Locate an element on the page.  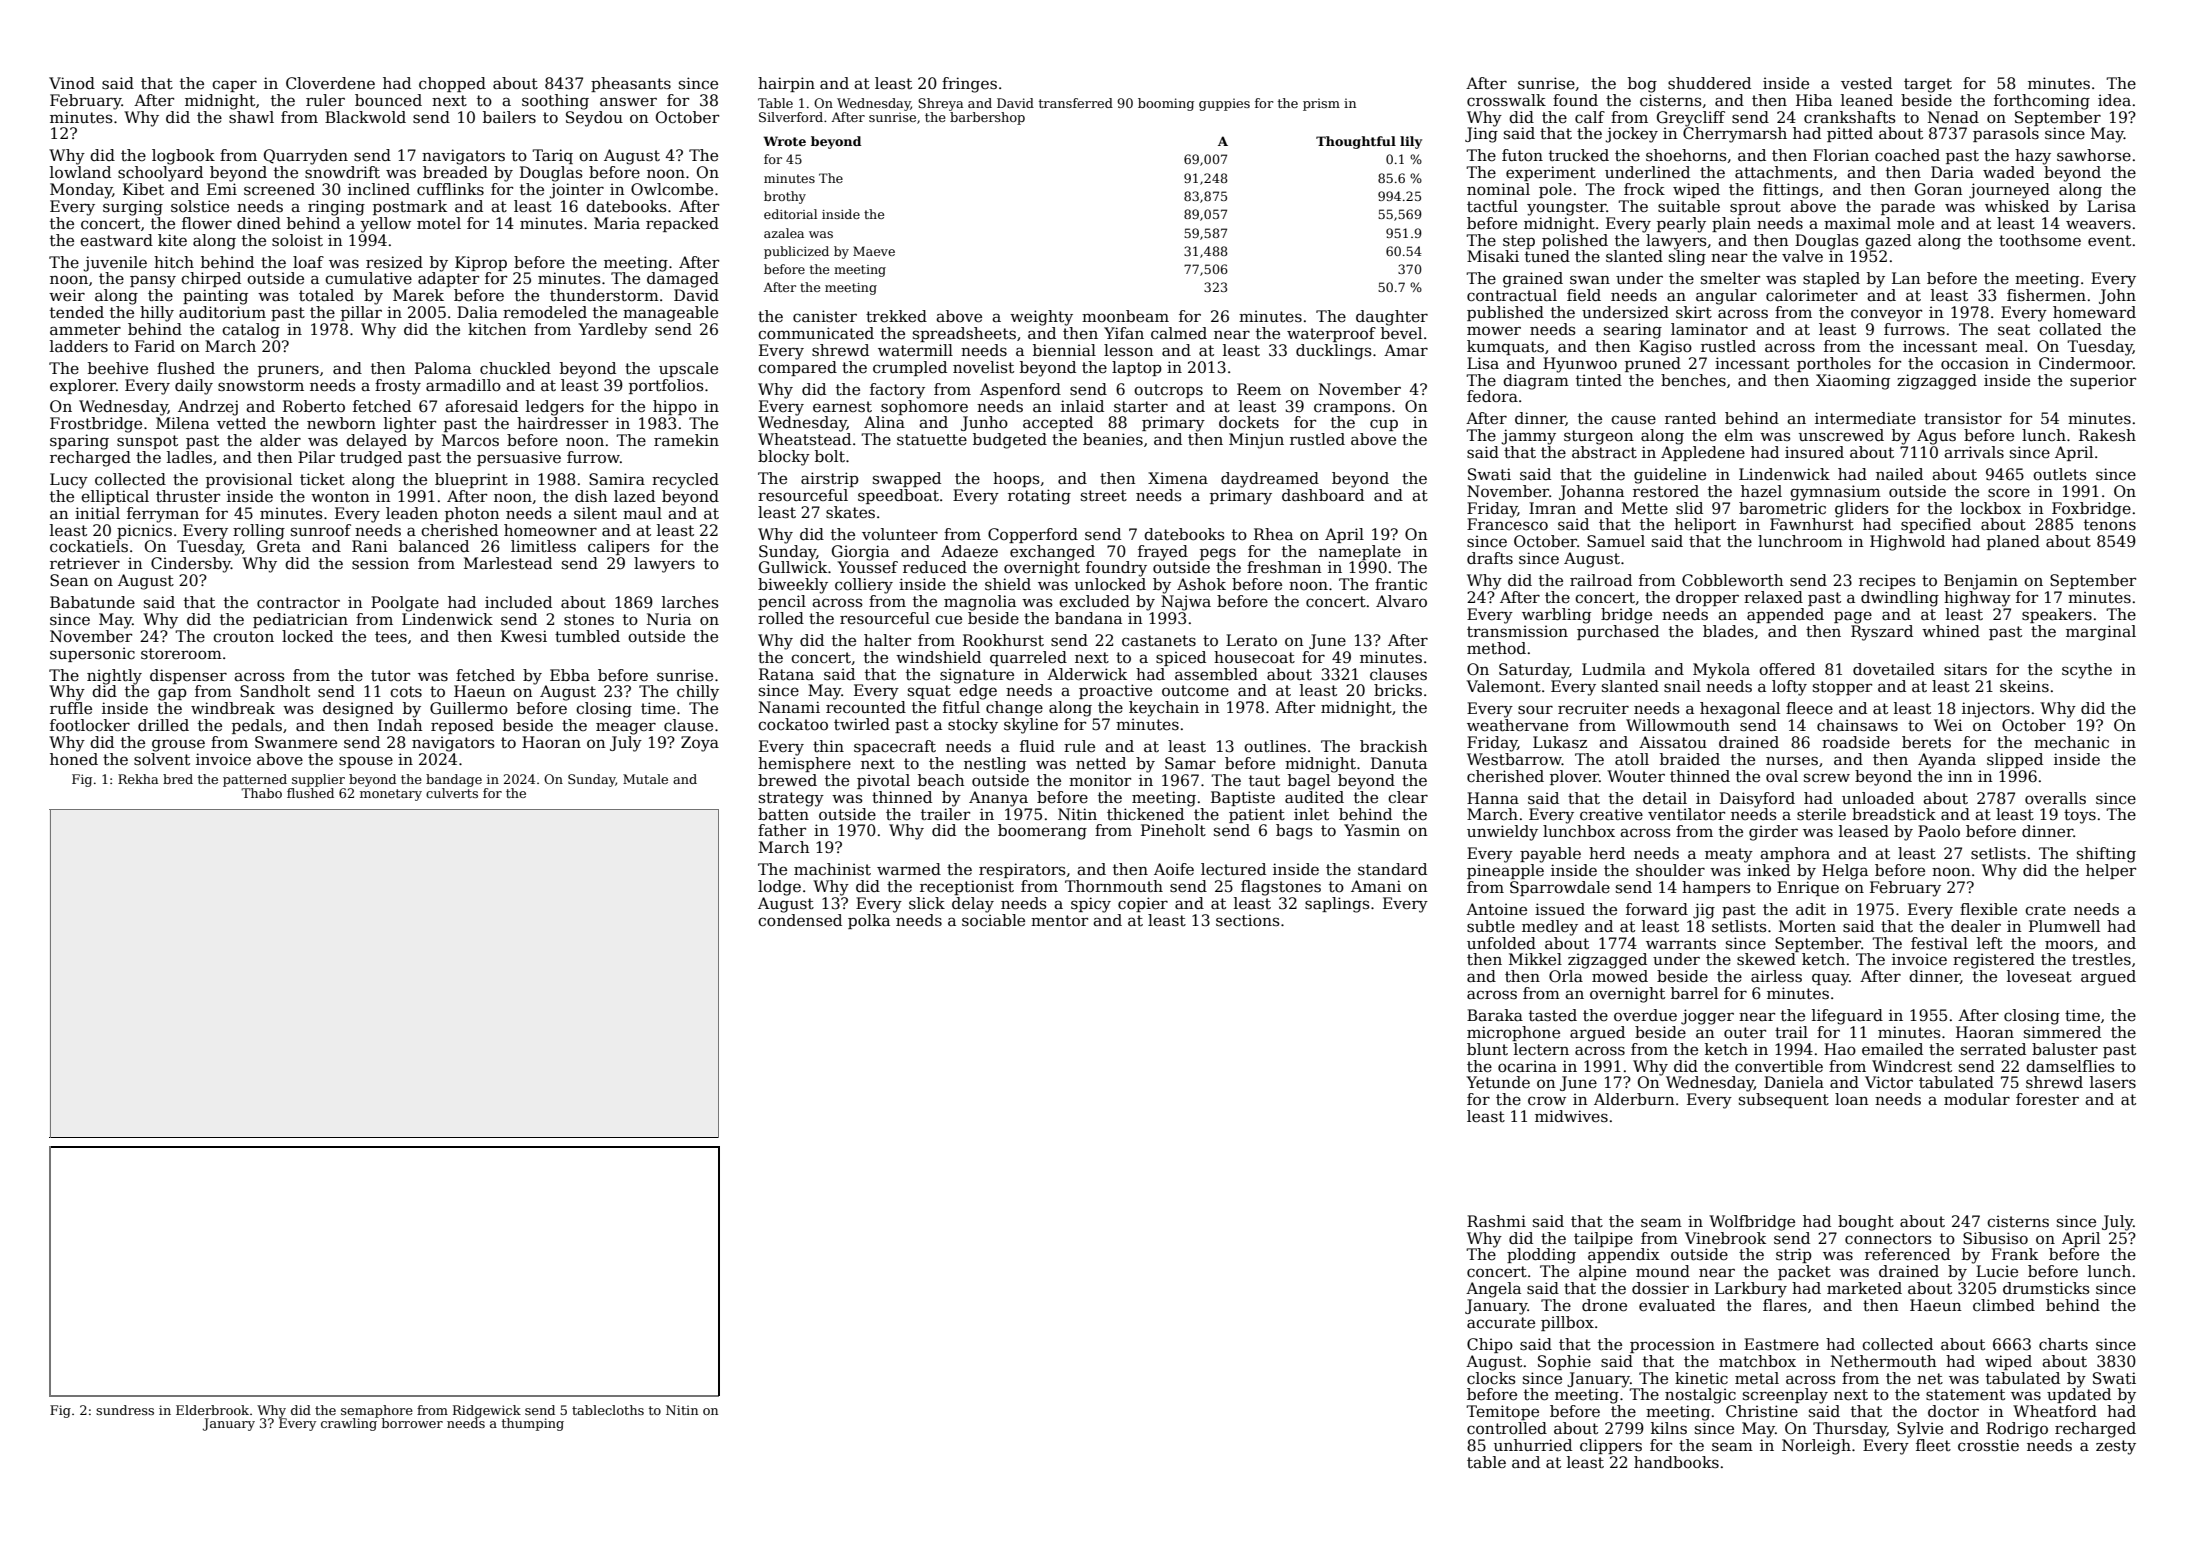
sections is located at coordinates (1248, 920).
